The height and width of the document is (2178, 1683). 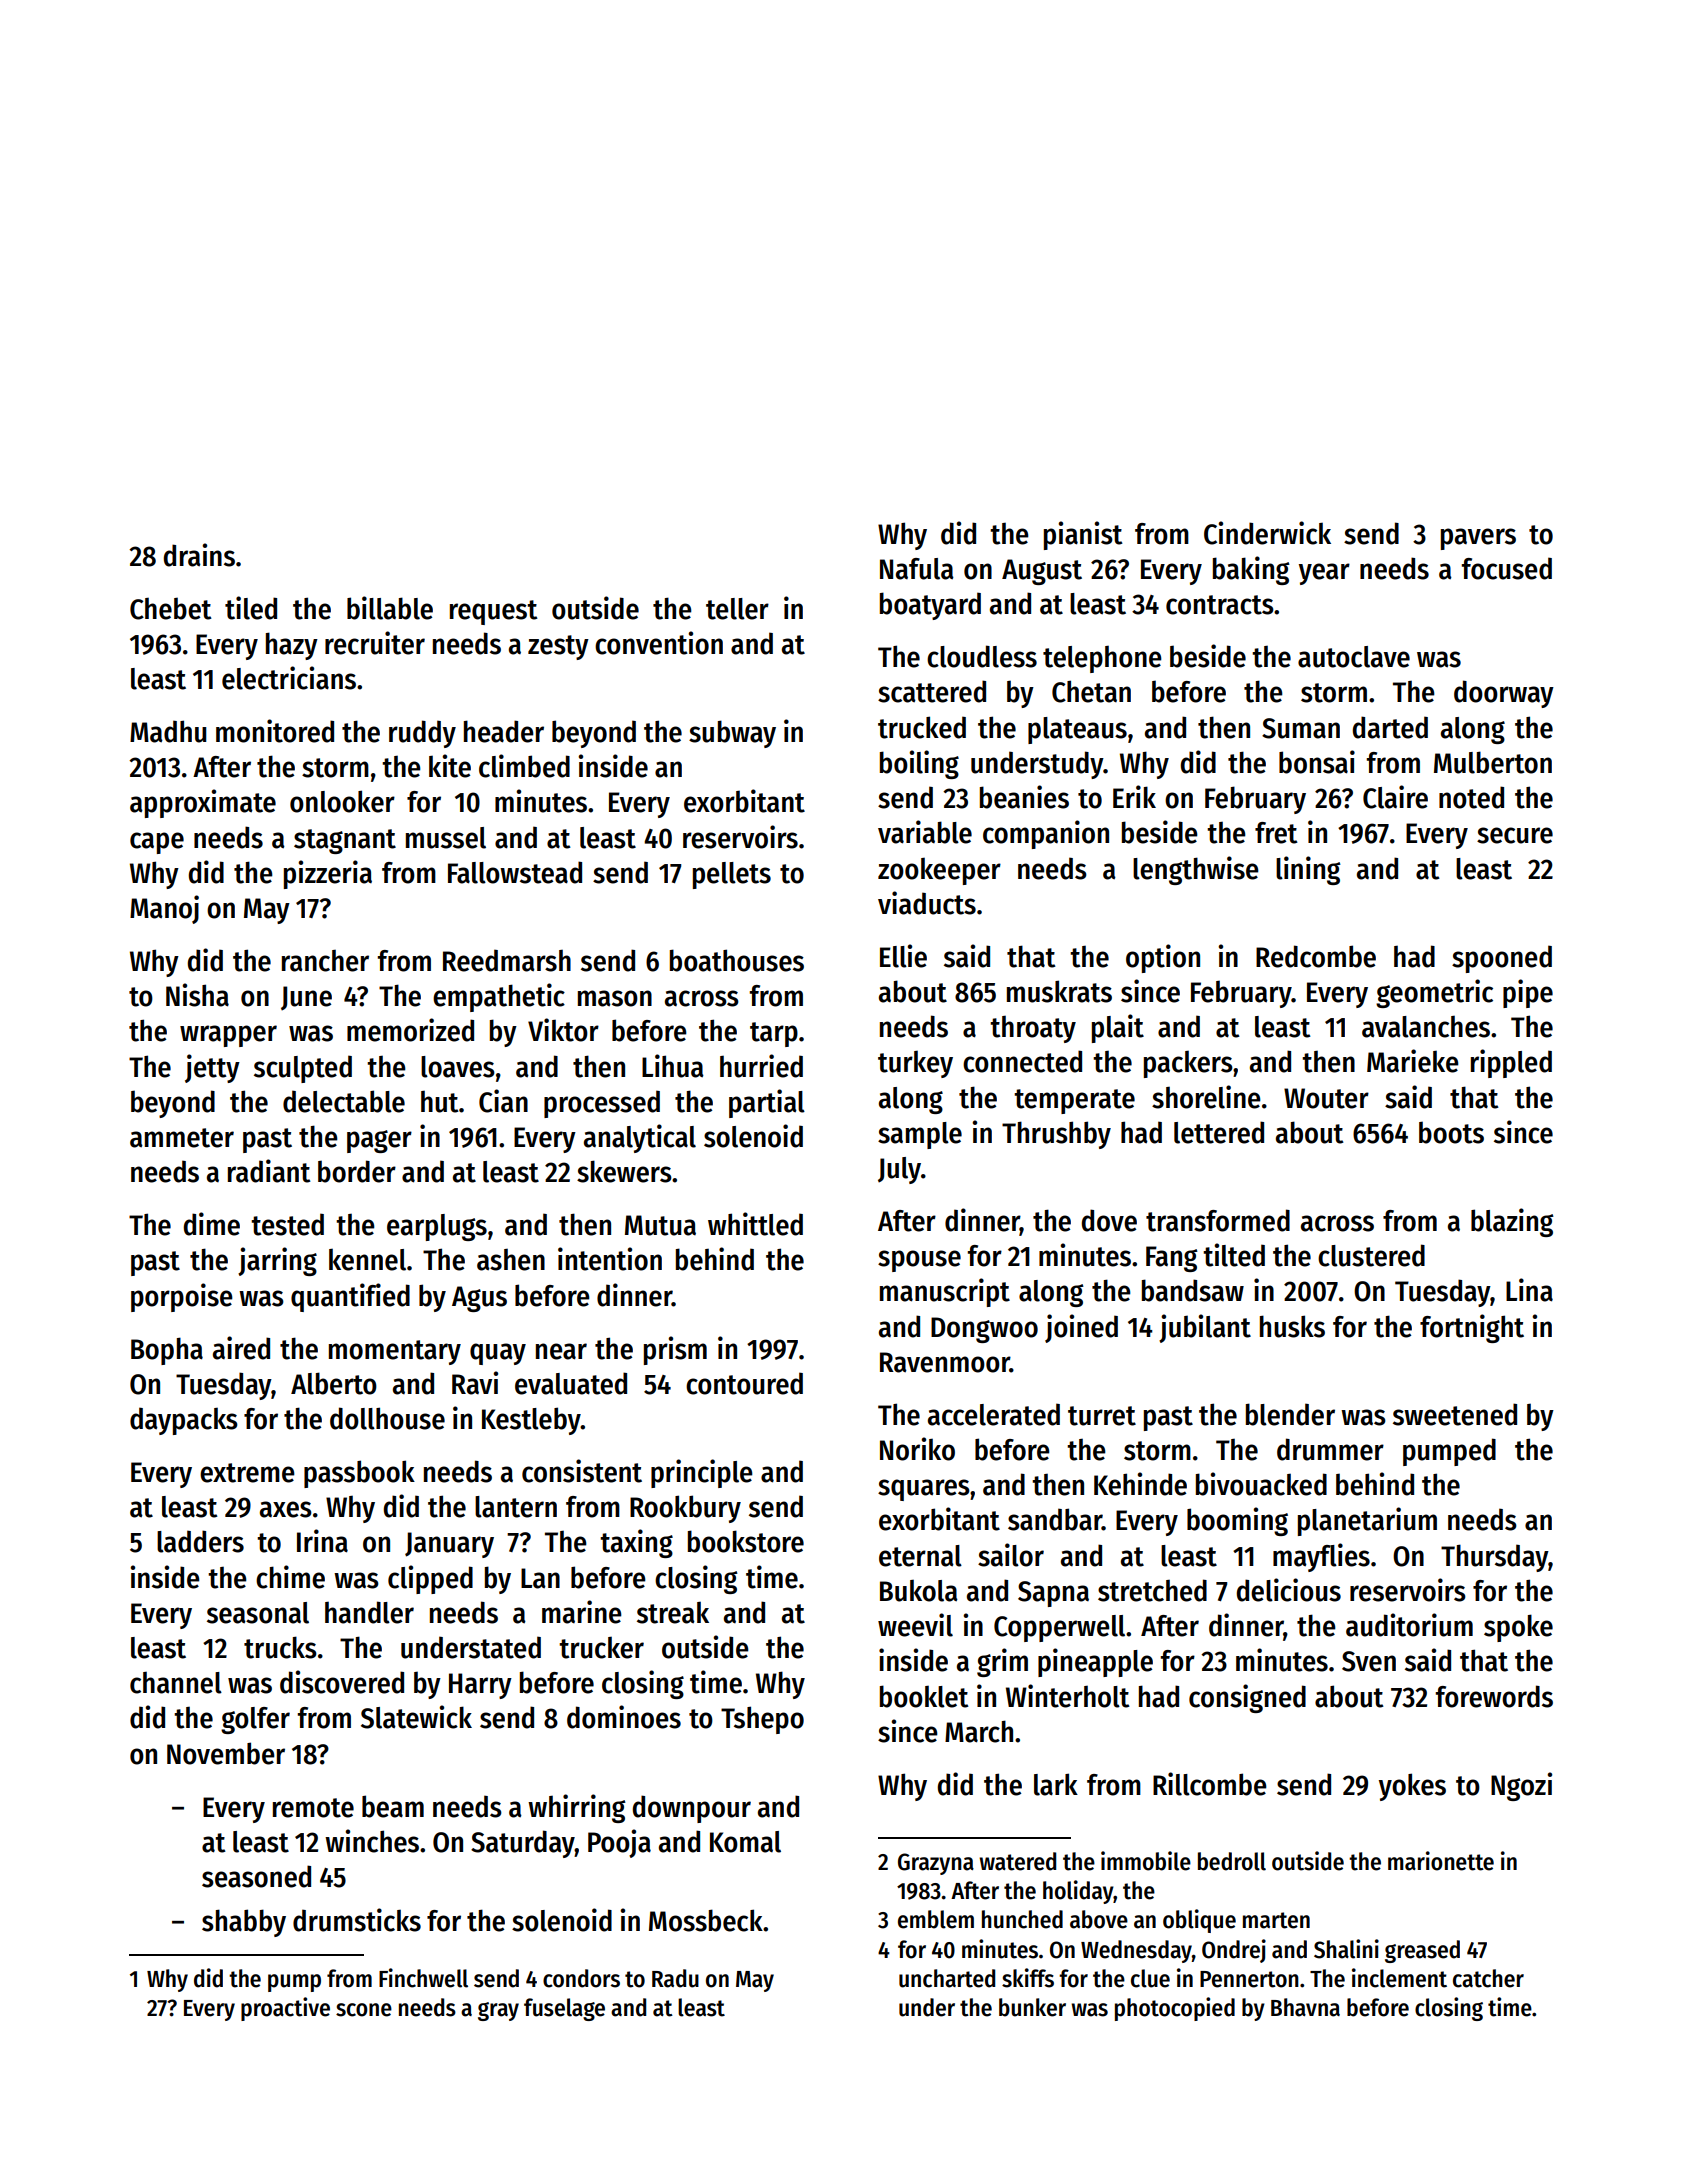 What do you see at coordinates (1367, 1521) in the document?
I see `planetarium` at bounding box center [1367, 1521].
